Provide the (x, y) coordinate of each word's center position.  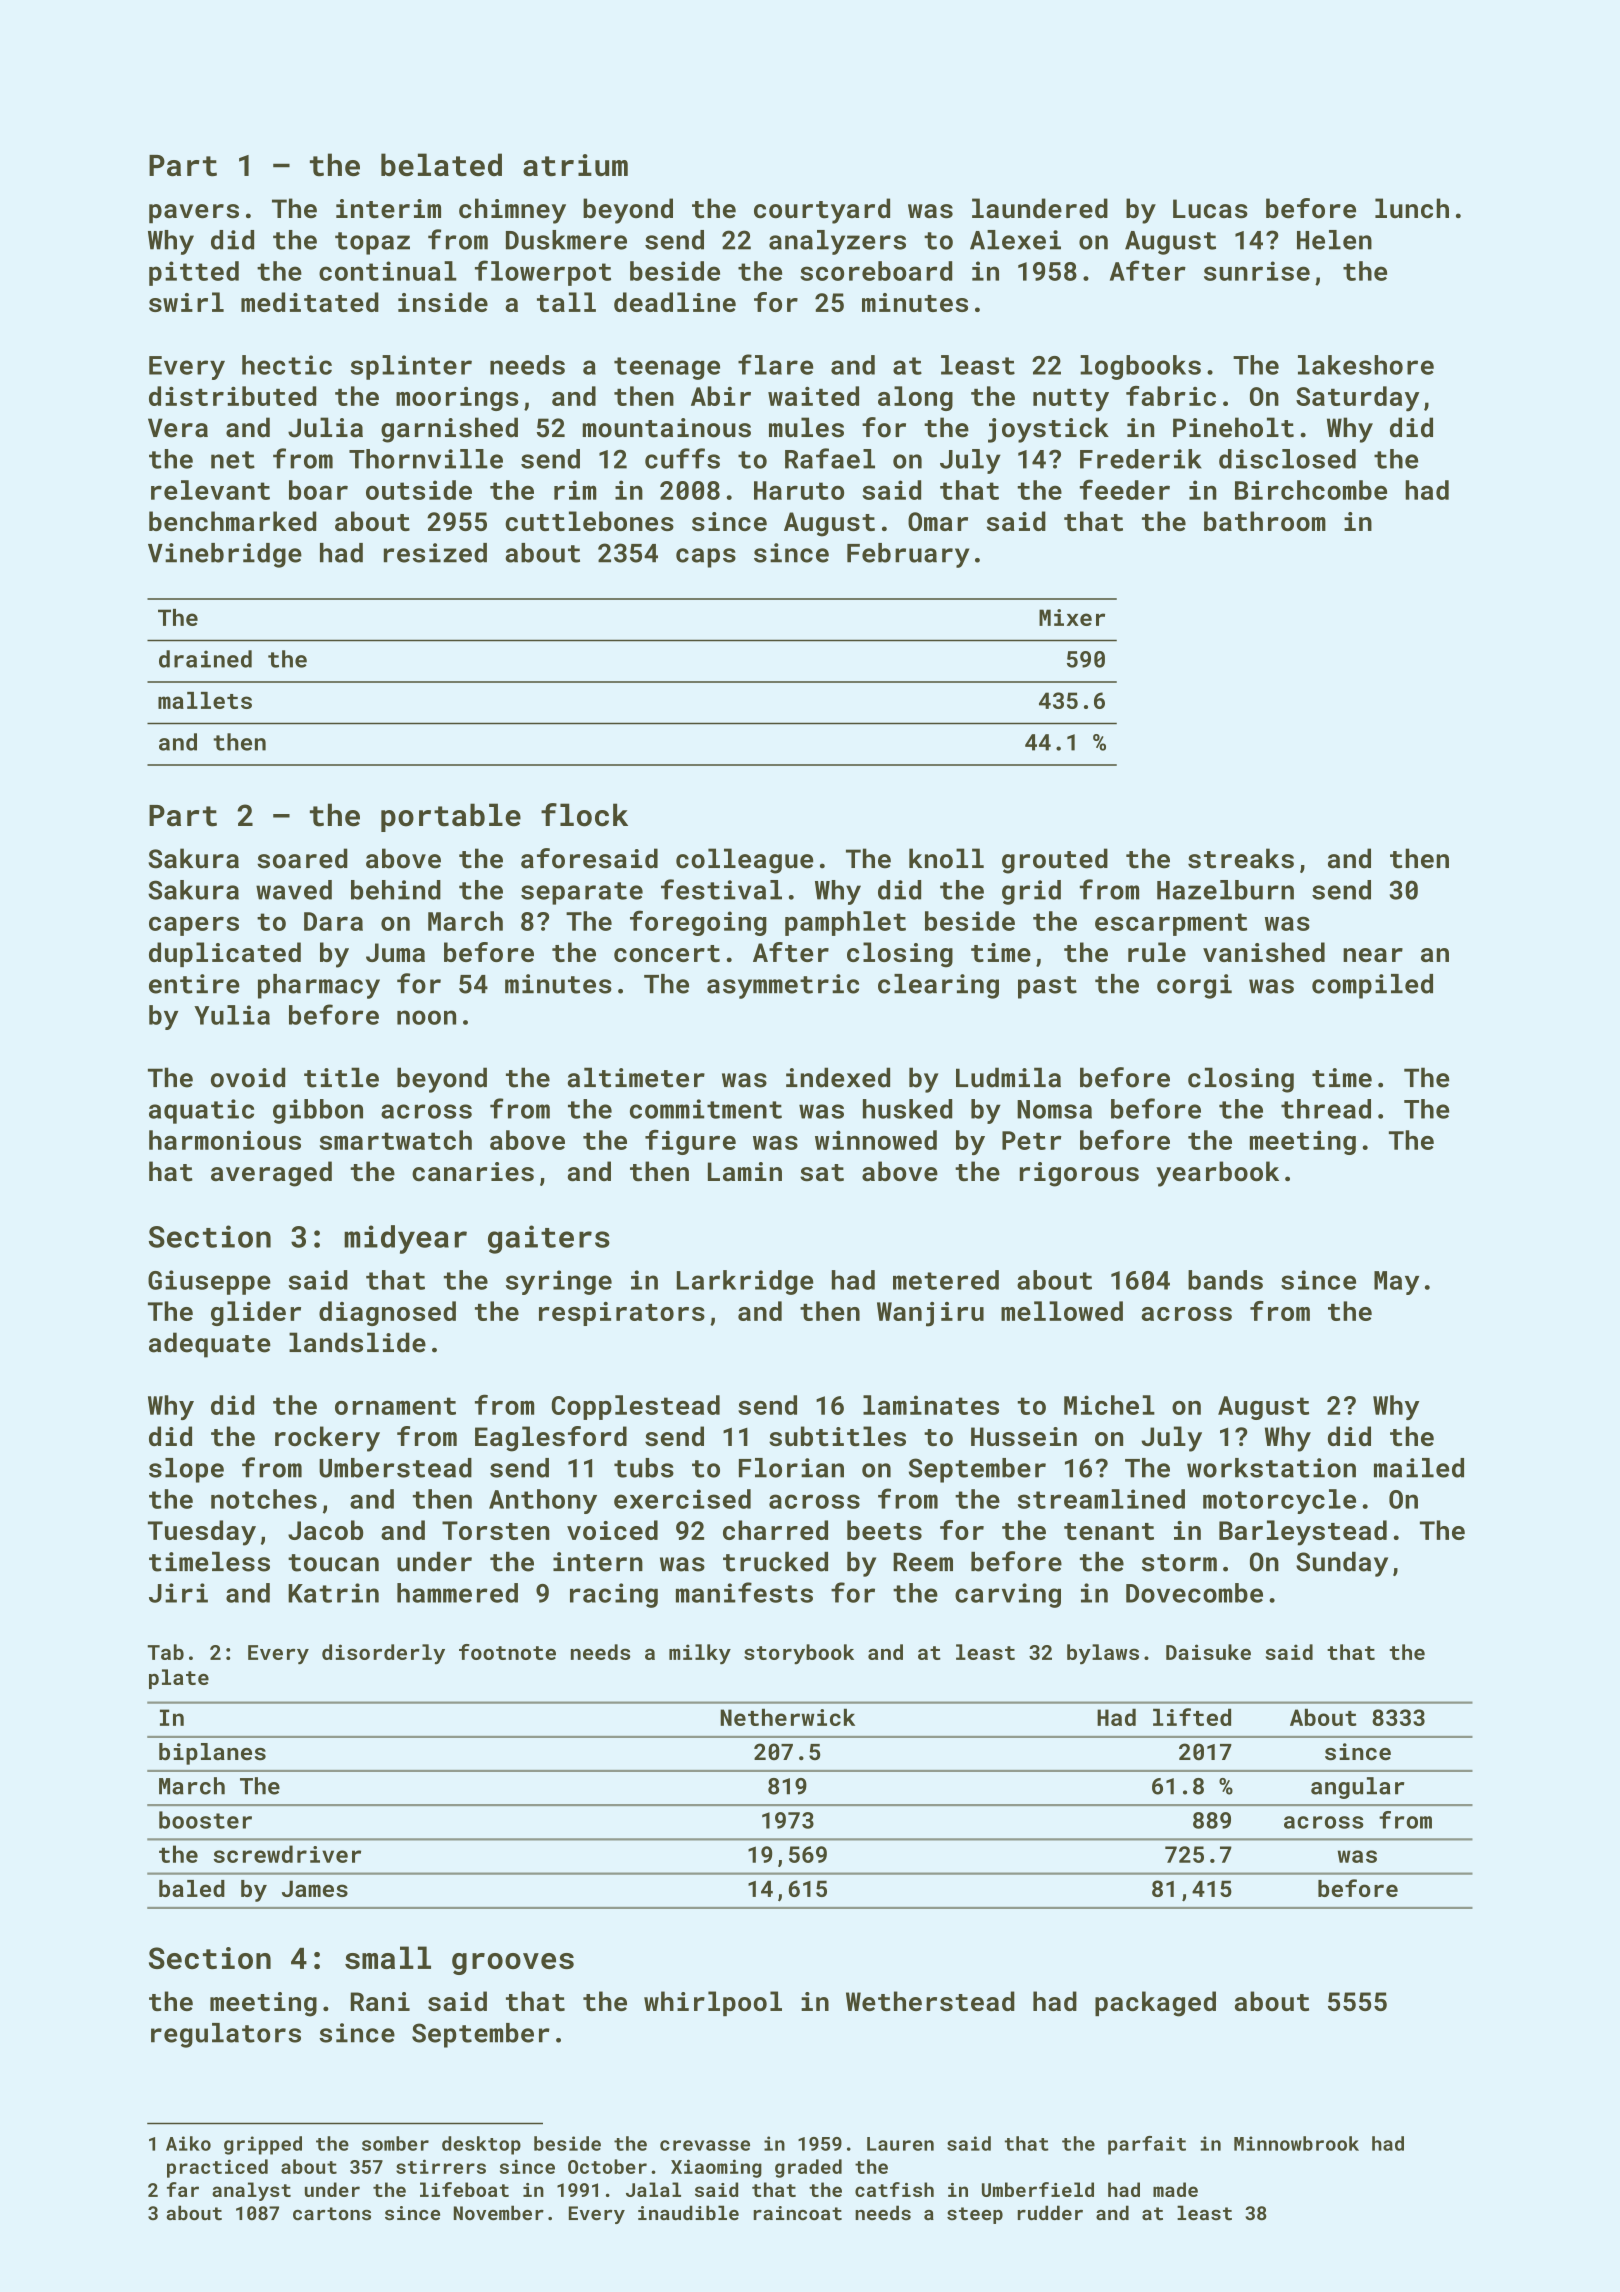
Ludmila (1008, 1077)
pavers (194, 214)
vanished (1264, 952)
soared (302, 858)
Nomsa (1054, 1109)
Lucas (1210, 209)
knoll (946, 858)
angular (1357, 1788)
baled (192, 1888)
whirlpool (713, 2003)
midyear (405, 1239)
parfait (1147, 2145)
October (607, 2166)
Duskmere (566, 240)
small (388, 1957)
